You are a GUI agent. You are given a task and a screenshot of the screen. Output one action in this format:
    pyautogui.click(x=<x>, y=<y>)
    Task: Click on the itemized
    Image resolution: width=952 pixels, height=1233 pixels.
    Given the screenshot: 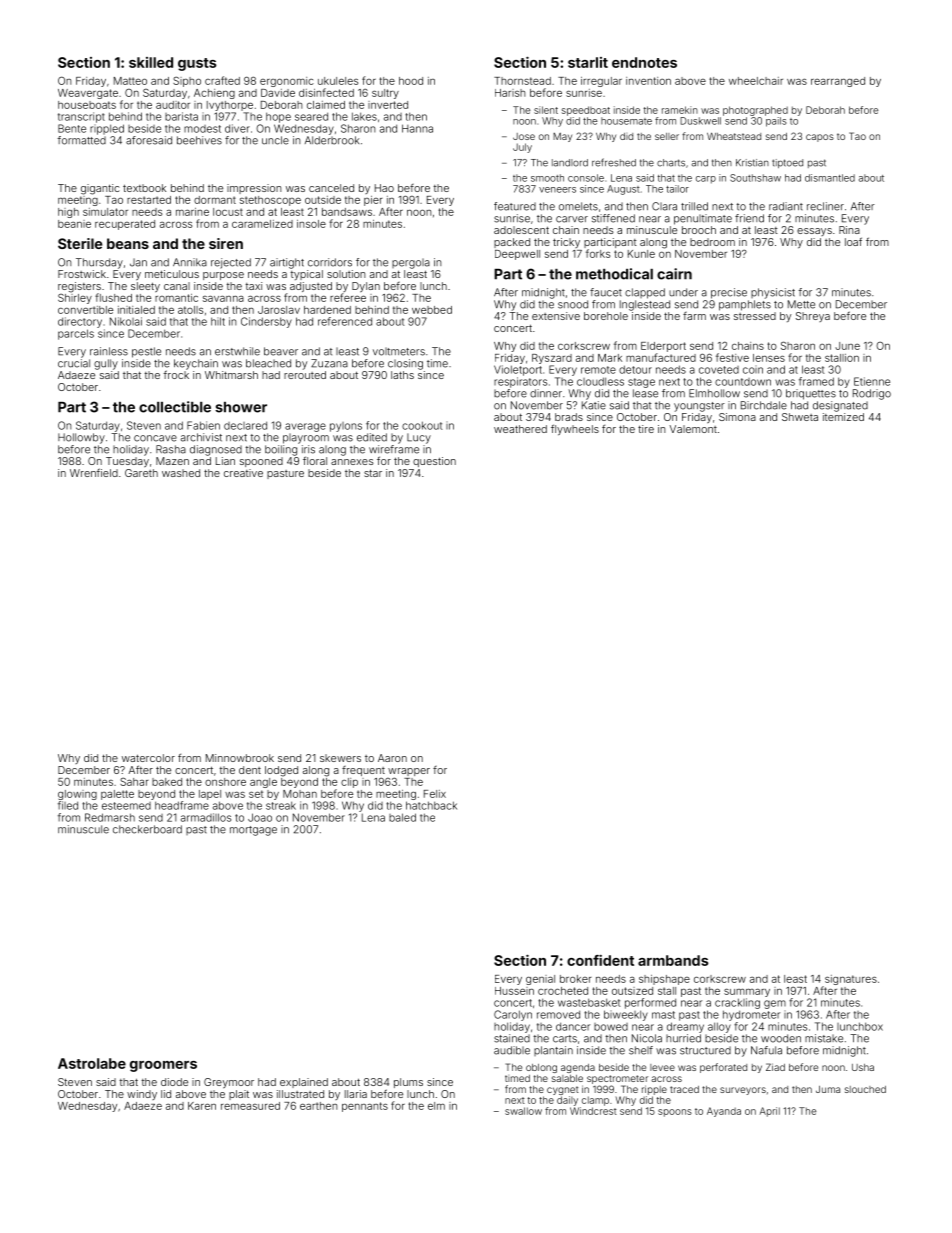 What is the action you would take?
    pyautogui.click(x=843, y=417)
